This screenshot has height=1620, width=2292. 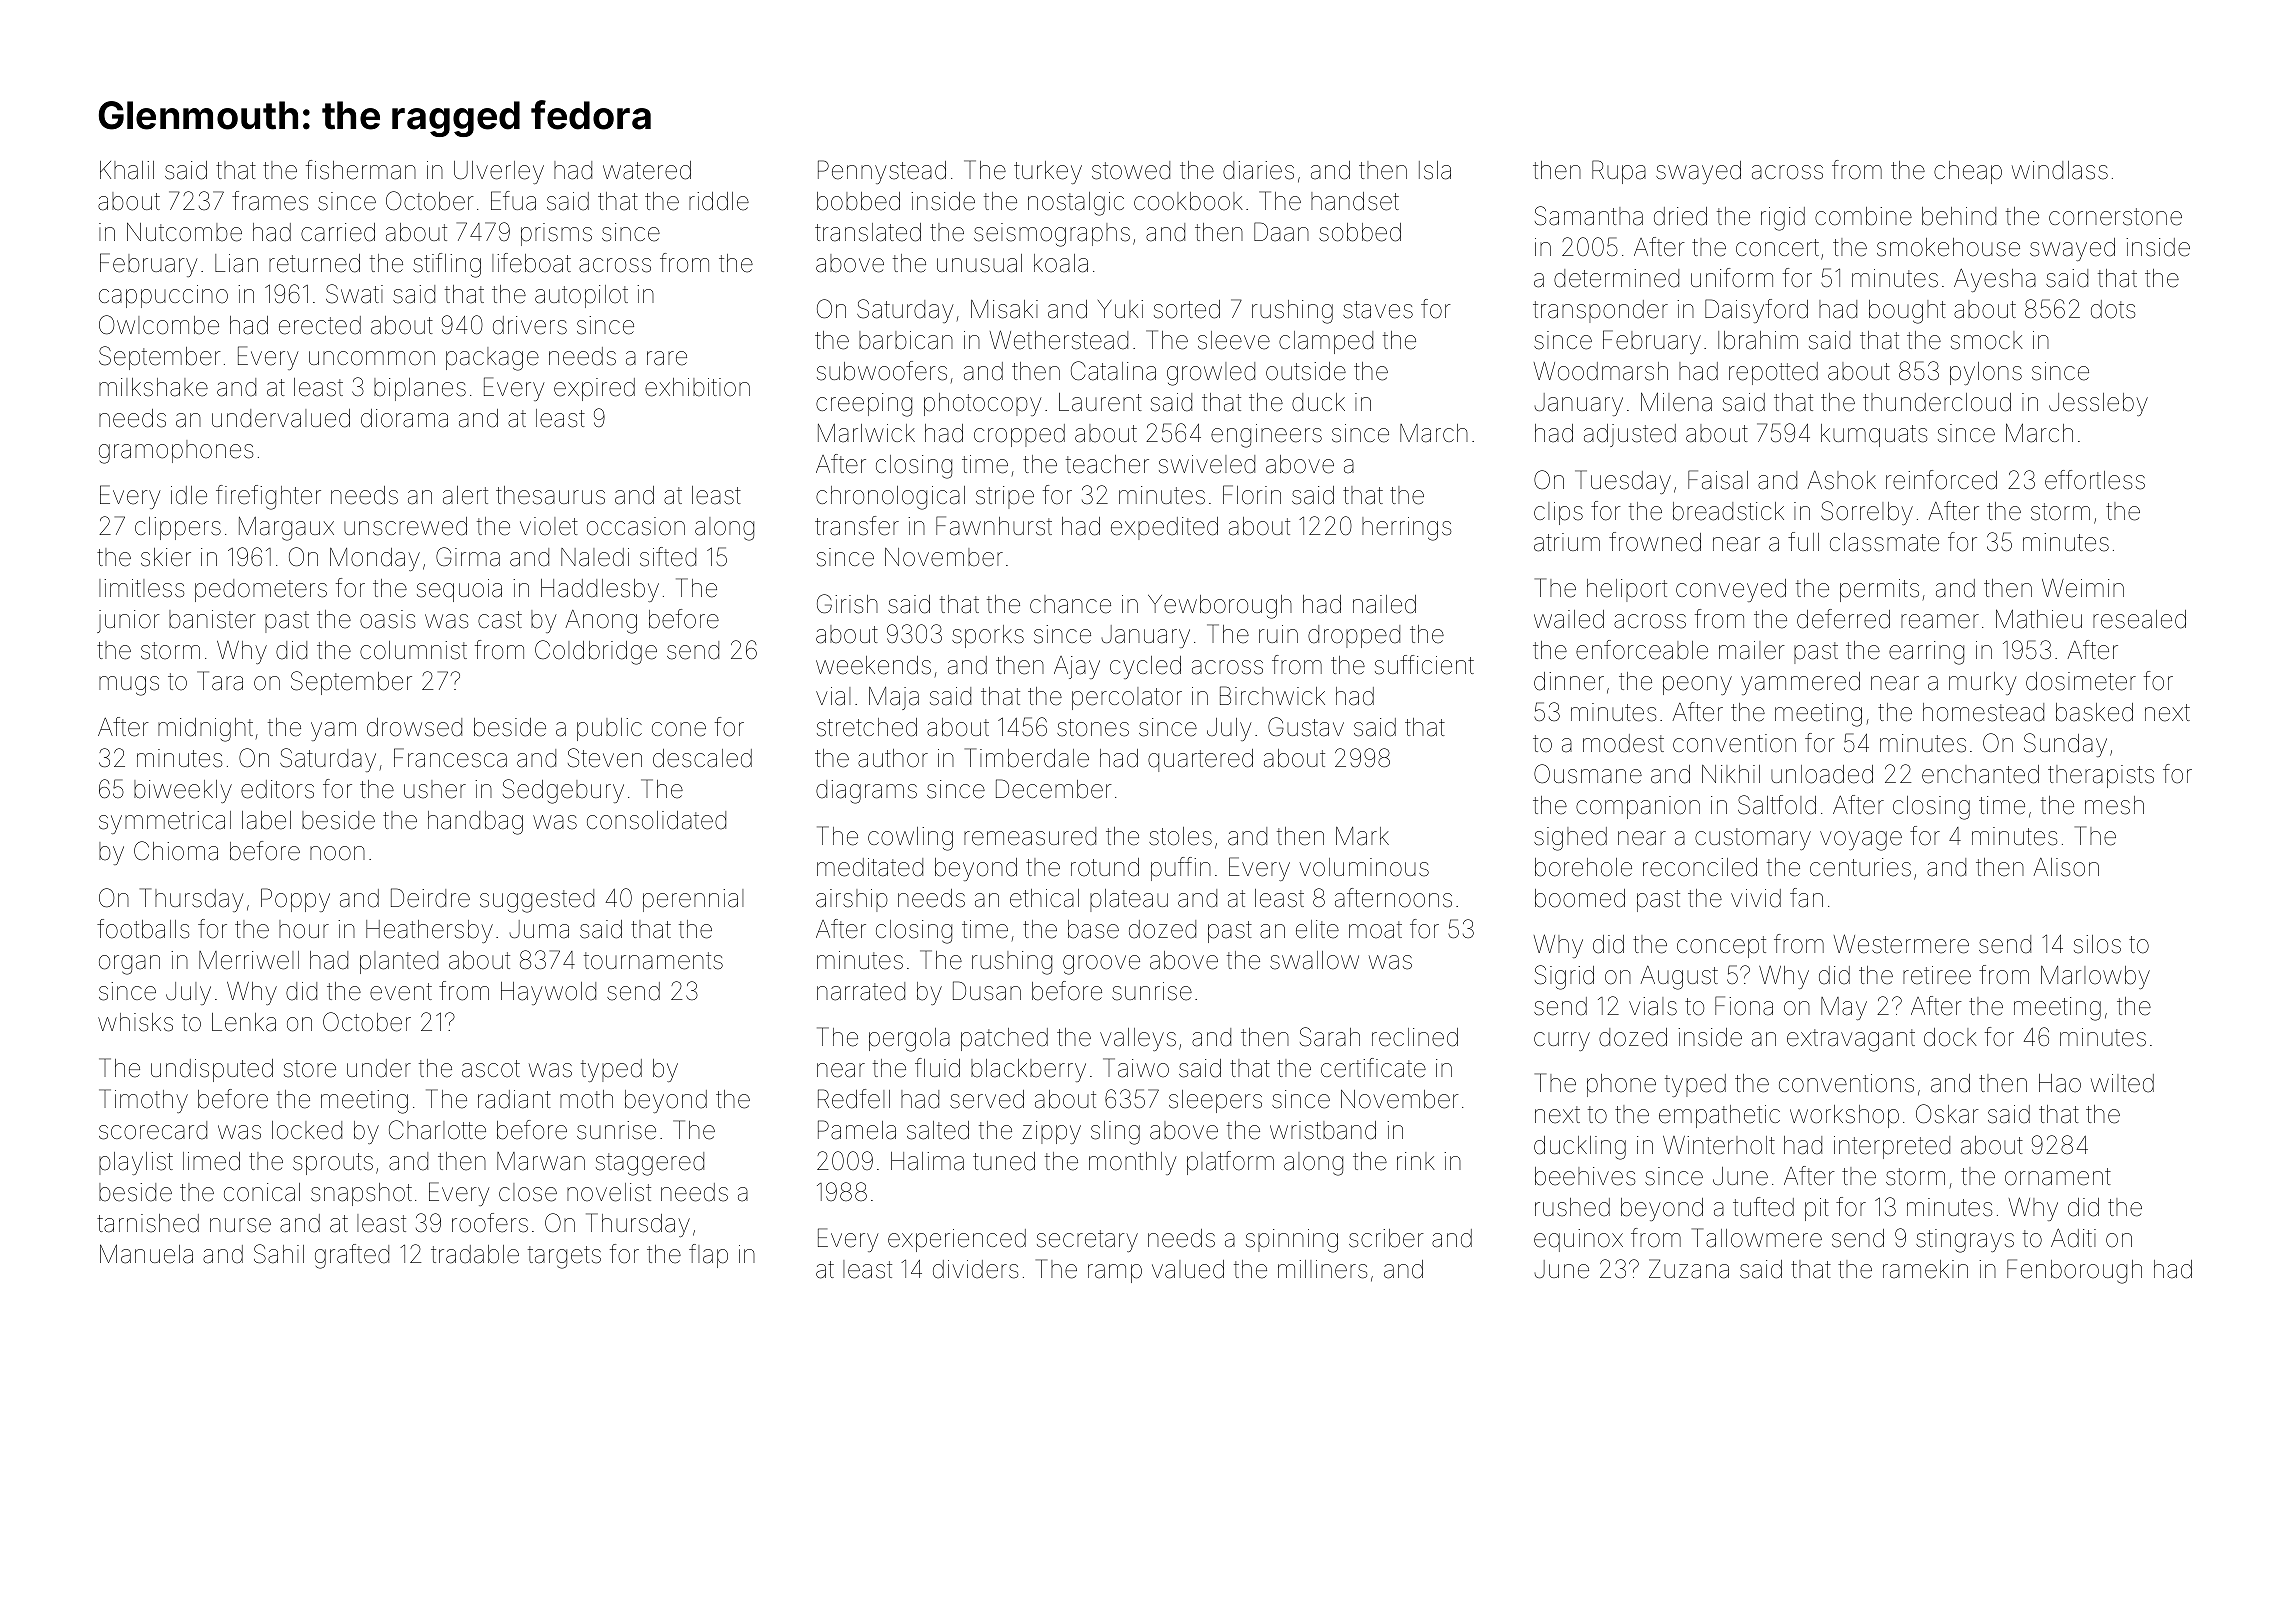 What do you see at coordinates (153, 387) in the screenshot?
I see `milkshake` at bounding box center [153, 387].
